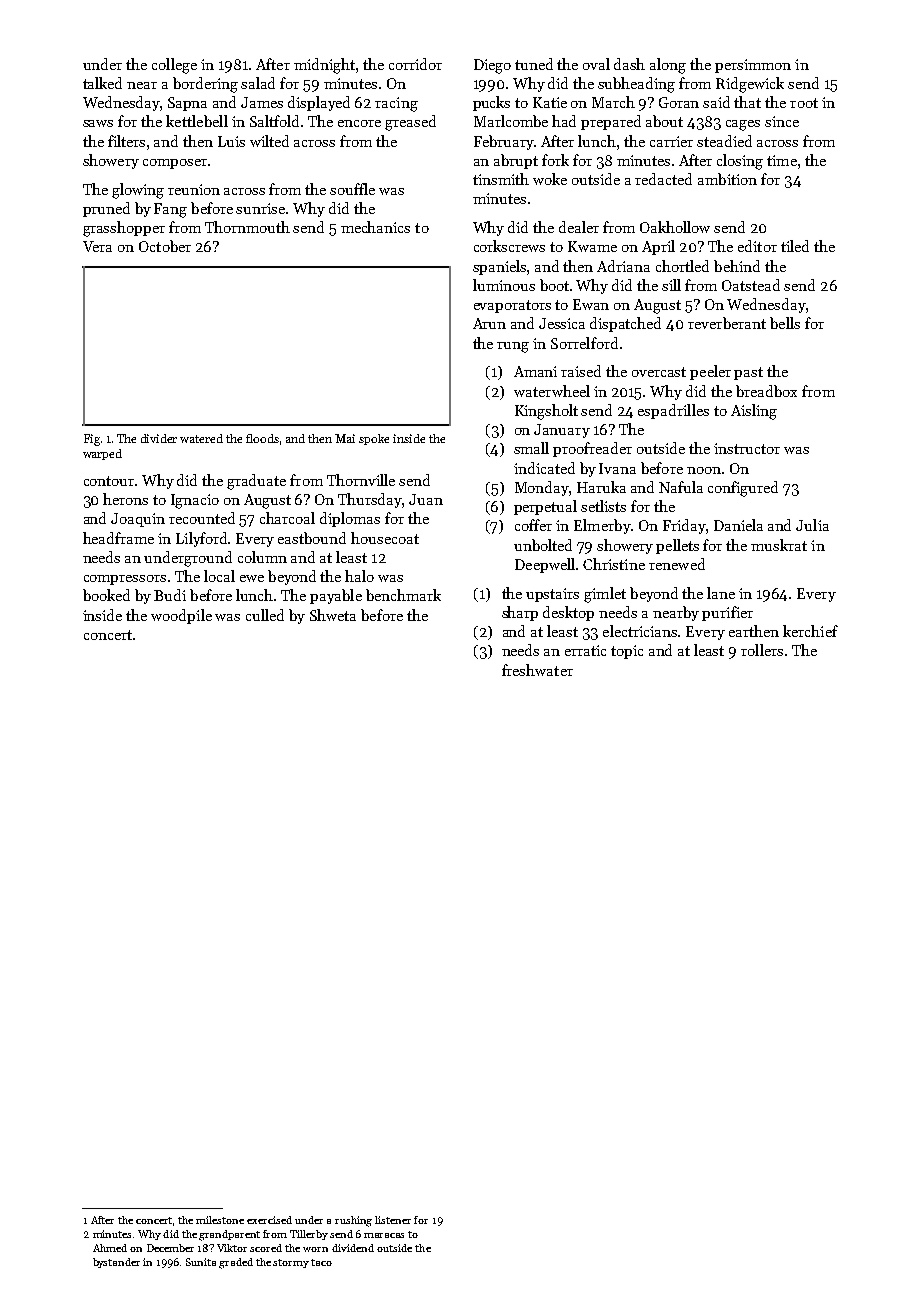  What do you see at coordinates (627, 652) in the document?
I see `topic` at bounding box center [627, 652].
